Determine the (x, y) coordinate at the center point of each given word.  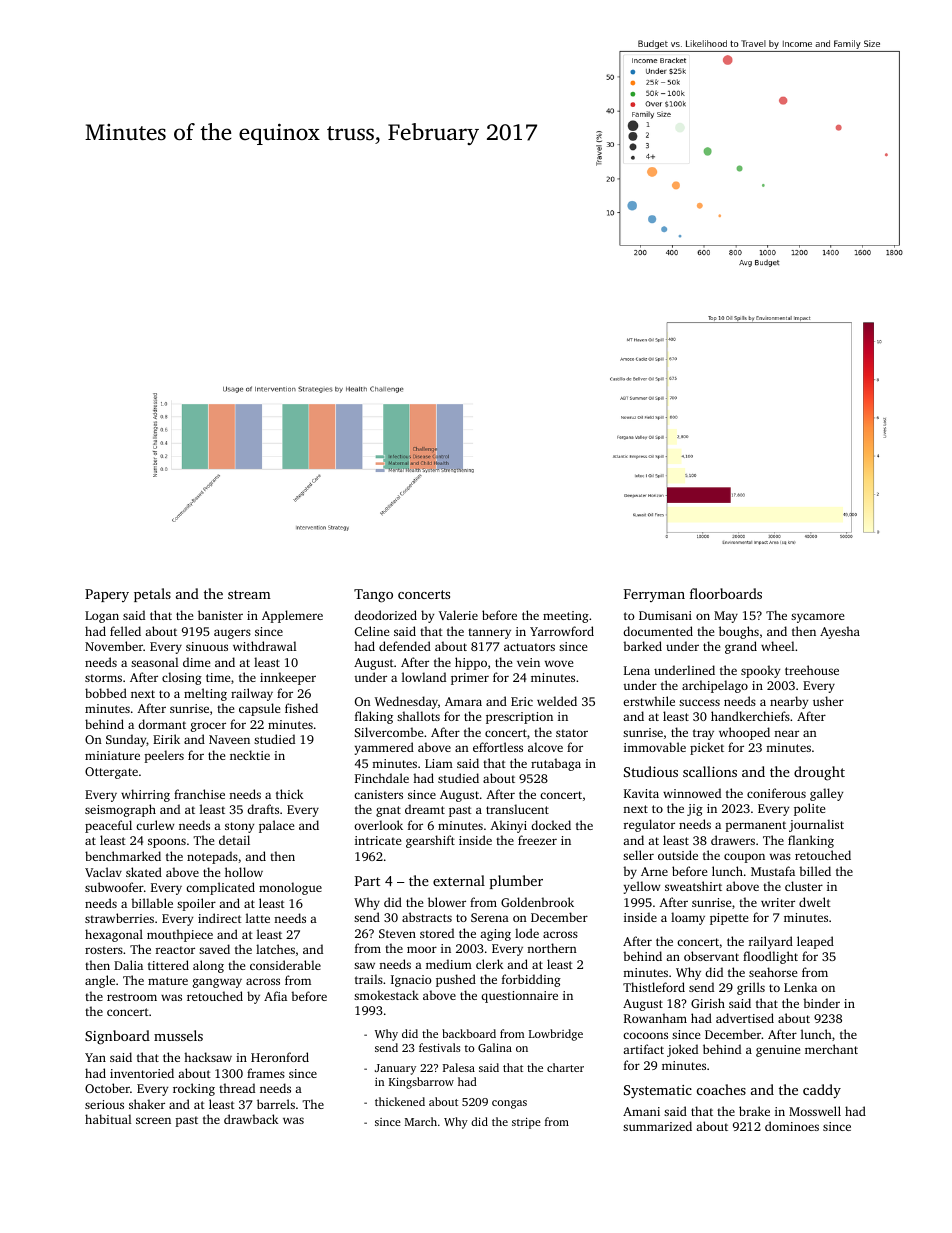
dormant (162, 724)
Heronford (280, 1057)
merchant (831, 1049)
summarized (657, 1126)
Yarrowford (562, 631)
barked (642, 646)
